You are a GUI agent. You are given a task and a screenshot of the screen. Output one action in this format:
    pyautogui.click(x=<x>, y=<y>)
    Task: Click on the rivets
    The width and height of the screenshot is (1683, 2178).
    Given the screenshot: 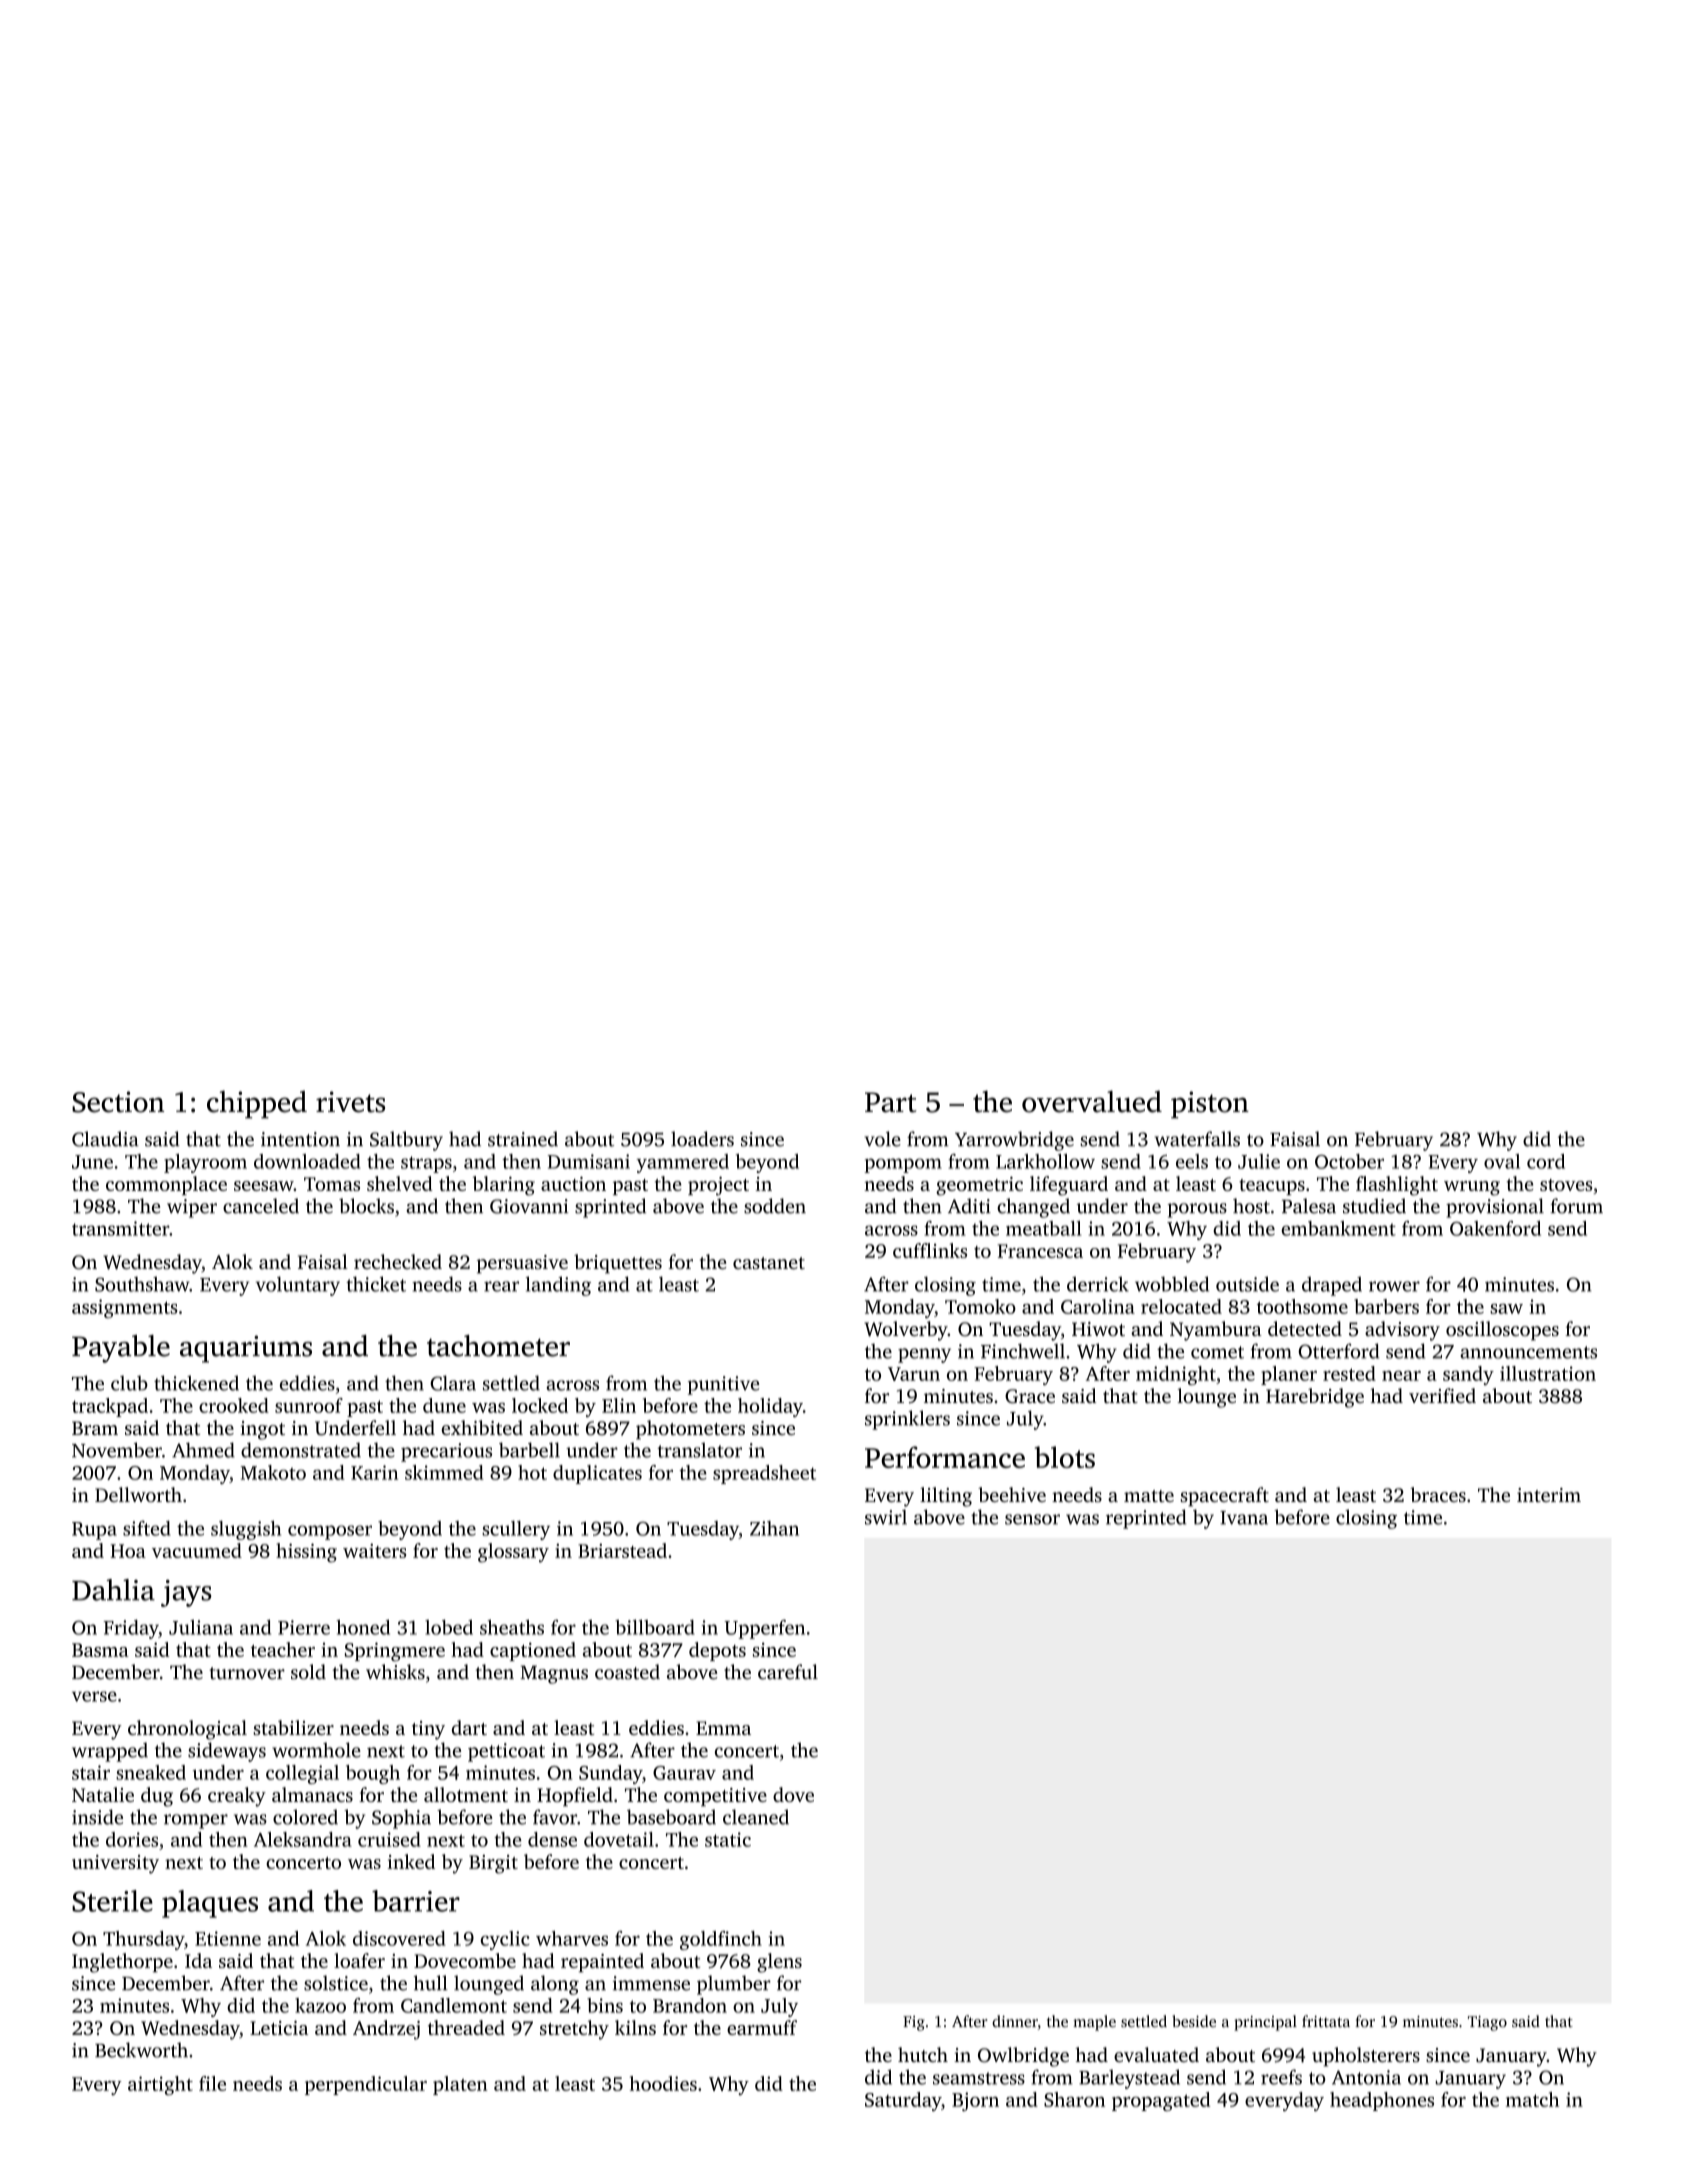 What is the action you would take?
    pyautogui.click(x=350, y=1102)
